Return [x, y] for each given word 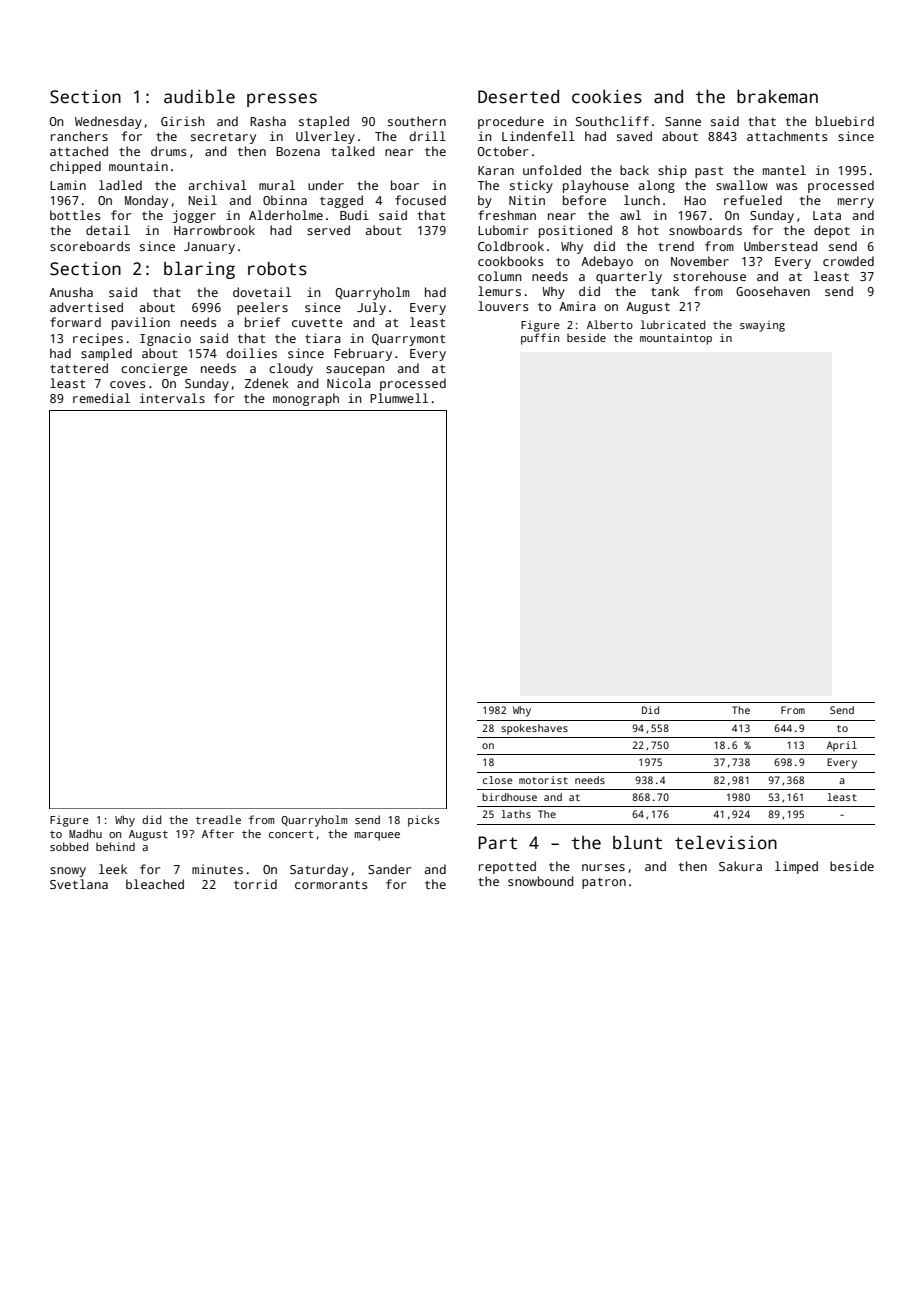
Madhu [85, 833]
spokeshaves [534, 729]
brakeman [777, 97]
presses [282, 100]
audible [199, 96]
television [726, 842]
